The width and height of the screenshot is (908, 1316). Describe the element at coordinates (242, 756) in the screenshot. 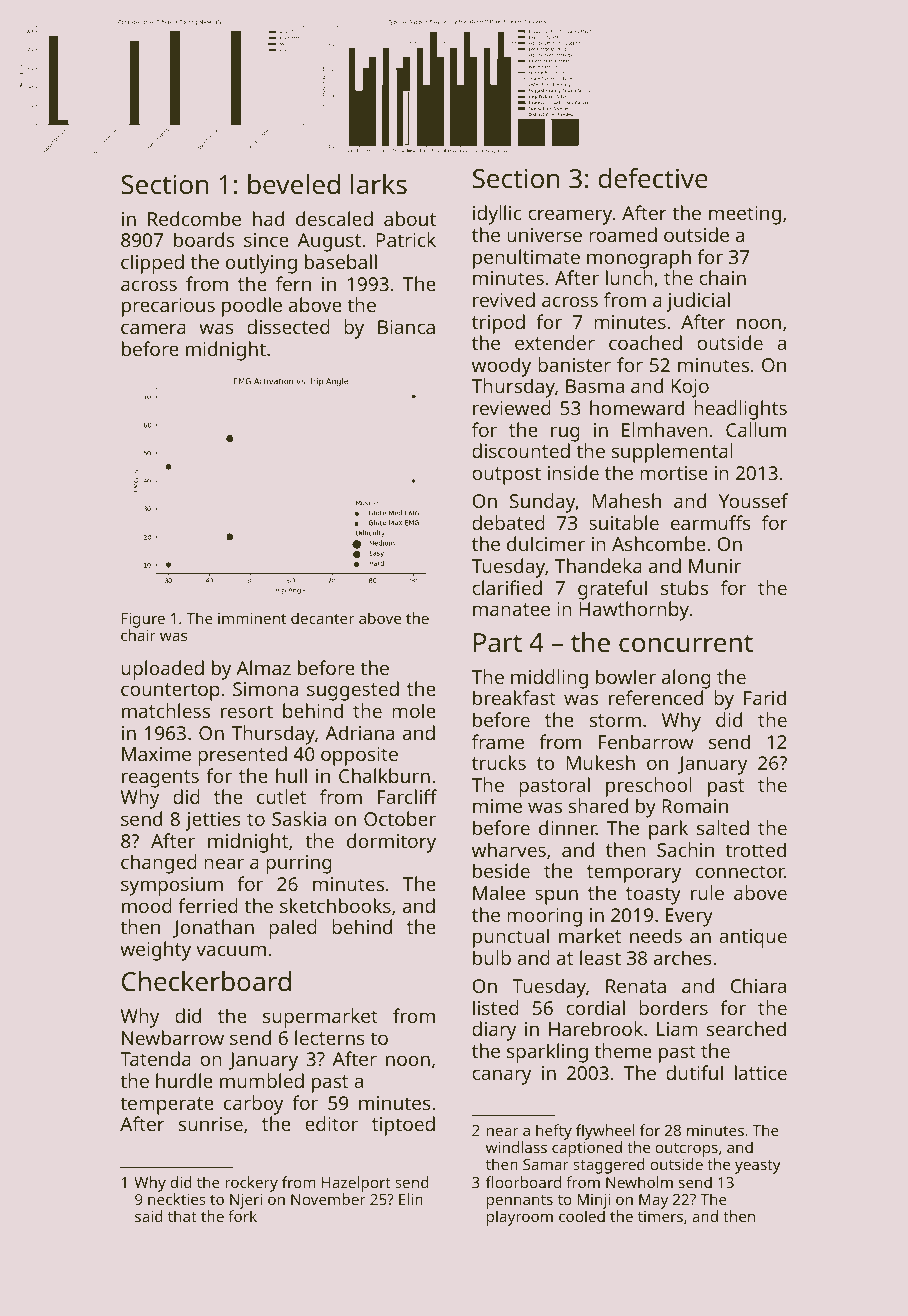

I see `presented` at that location.
